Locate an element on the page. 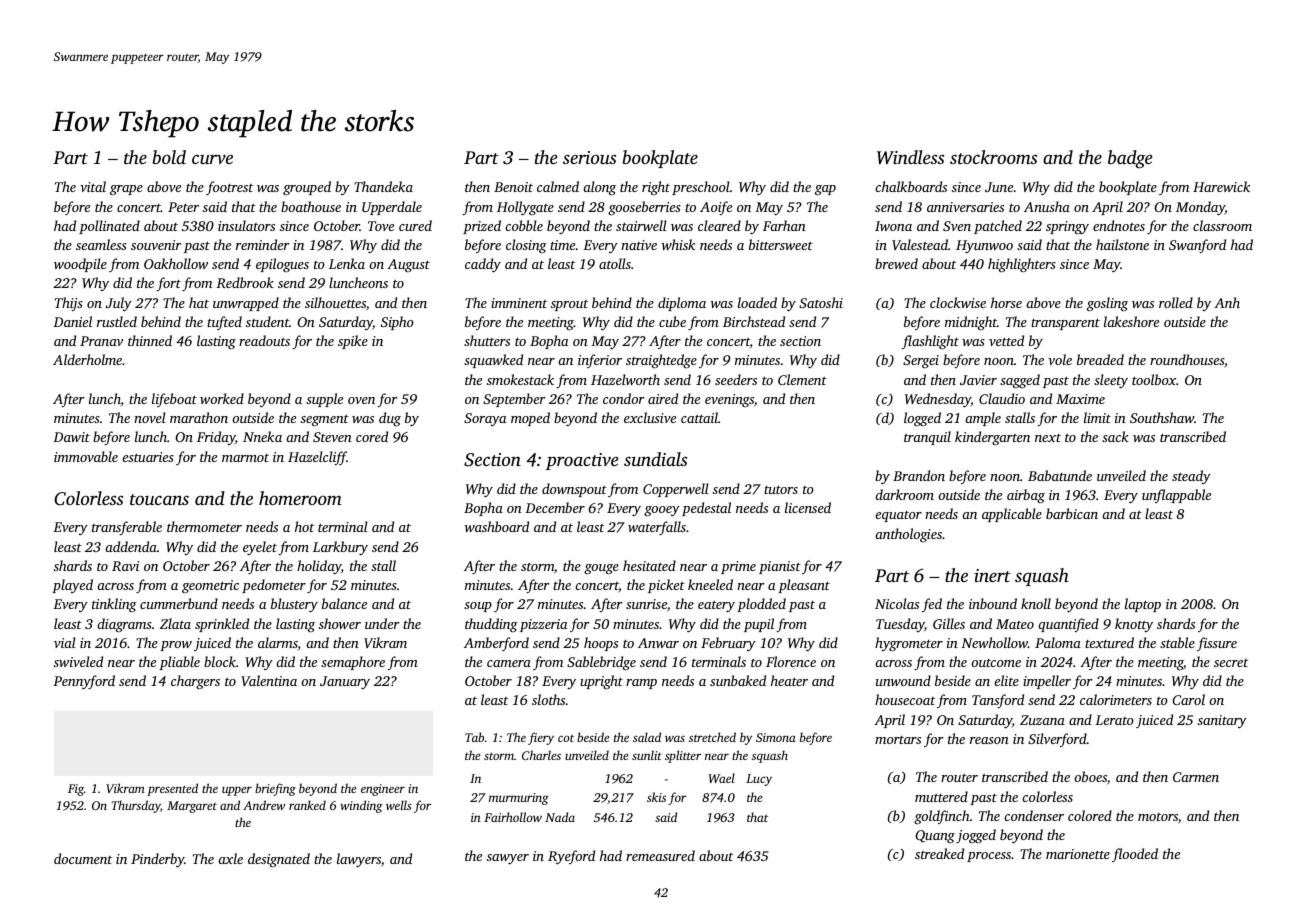 This image has width=1308, height=924. Southshaw is located at coordinates (1162, 417).
